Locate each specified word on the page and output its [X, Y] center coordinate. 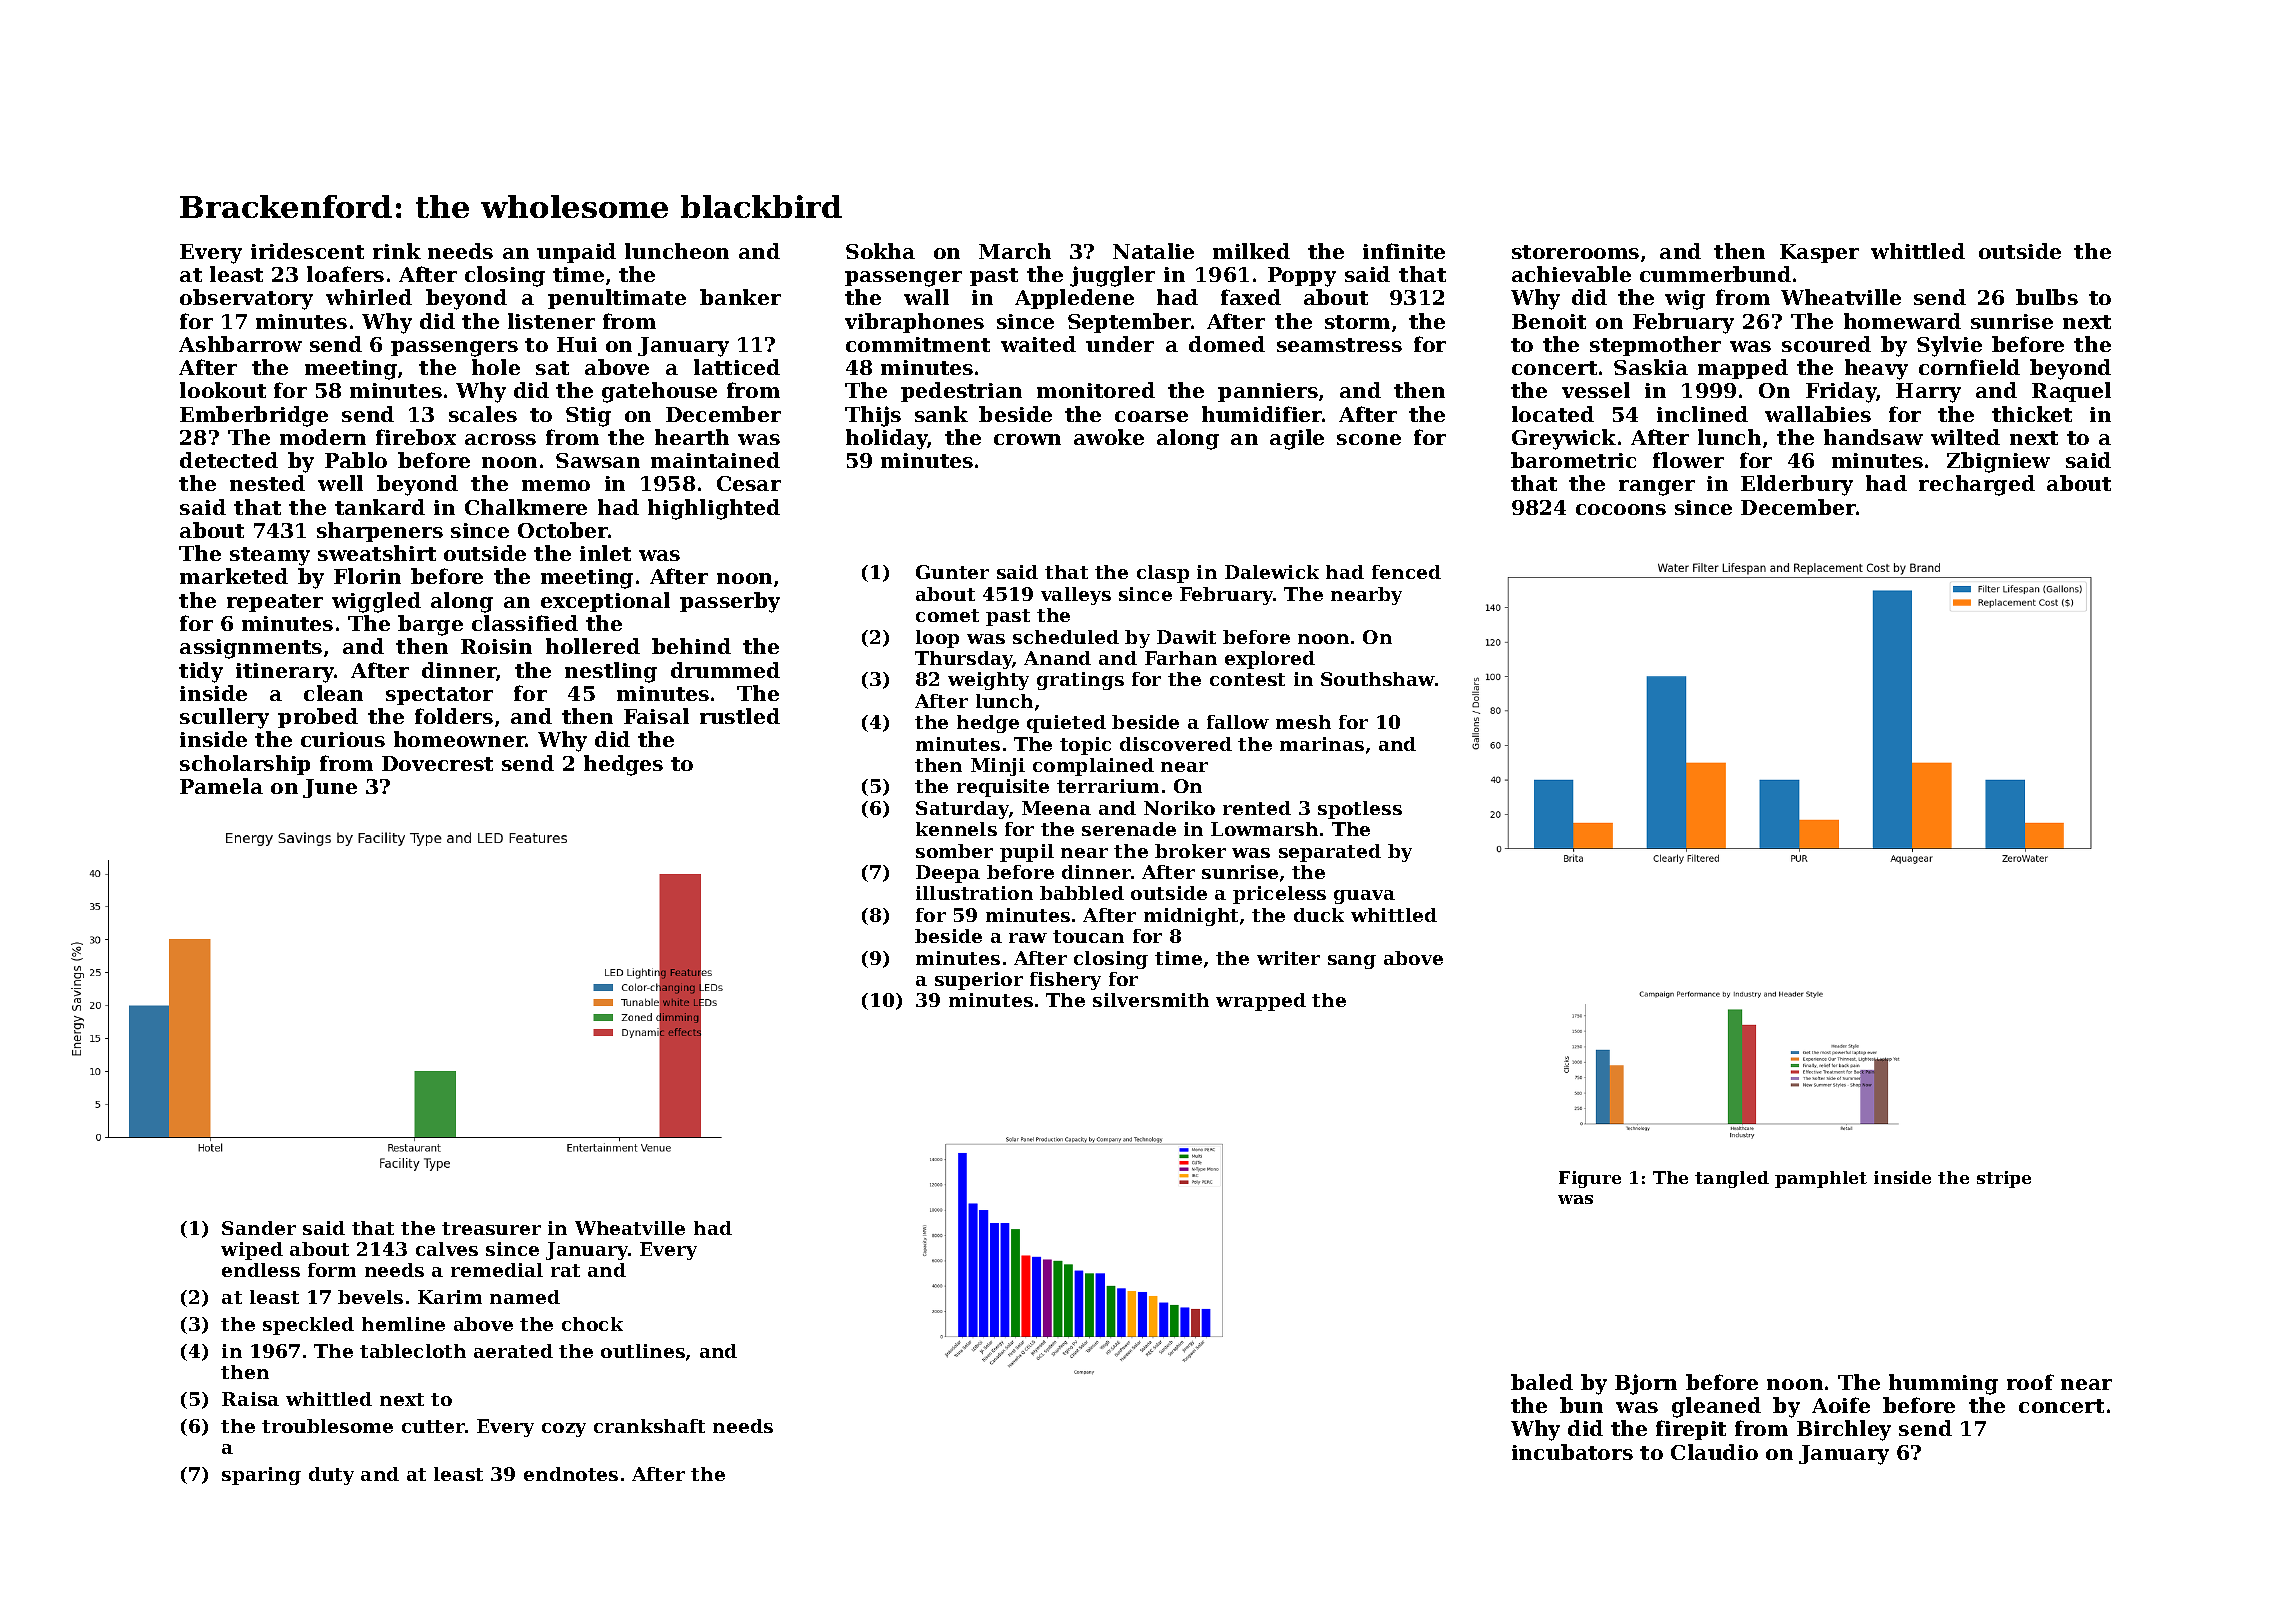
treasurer [491, 1228]
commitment [918, 344]
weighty [988, 681]
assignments [251, 649]
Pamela [221, 786]
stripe [2004, 1179]
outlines [643, 1351]
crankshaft [649, 1426]
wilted [1965, 437]
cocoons [1621, 509]
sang [1352, 962]
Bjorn [1646, 1384]
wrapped [1261, 1002]
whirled [369, 297]
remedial [497, 1270]
